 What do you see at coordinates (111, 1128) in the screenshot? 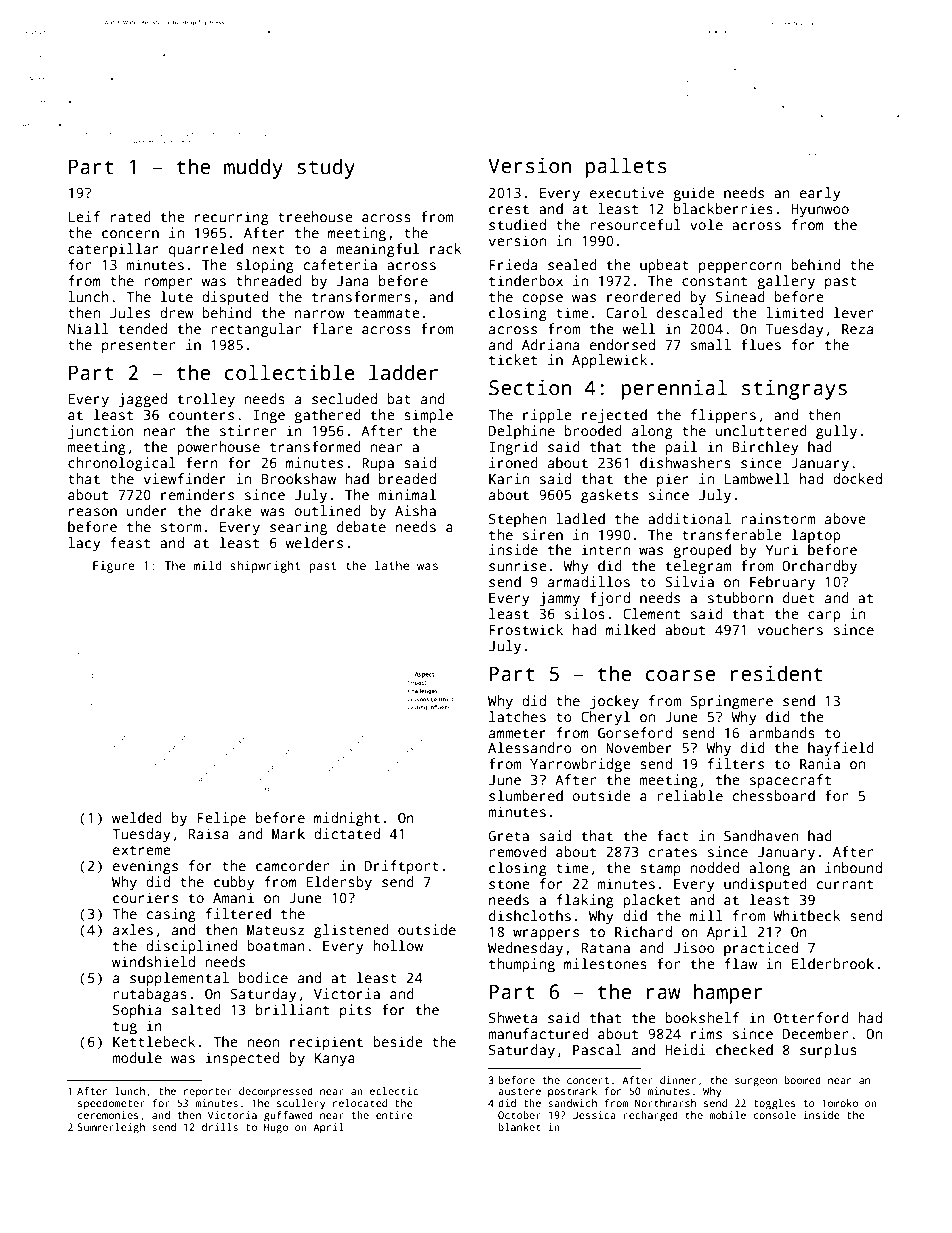
I see `Summerleigh` at bounding box center [111, 1128].
